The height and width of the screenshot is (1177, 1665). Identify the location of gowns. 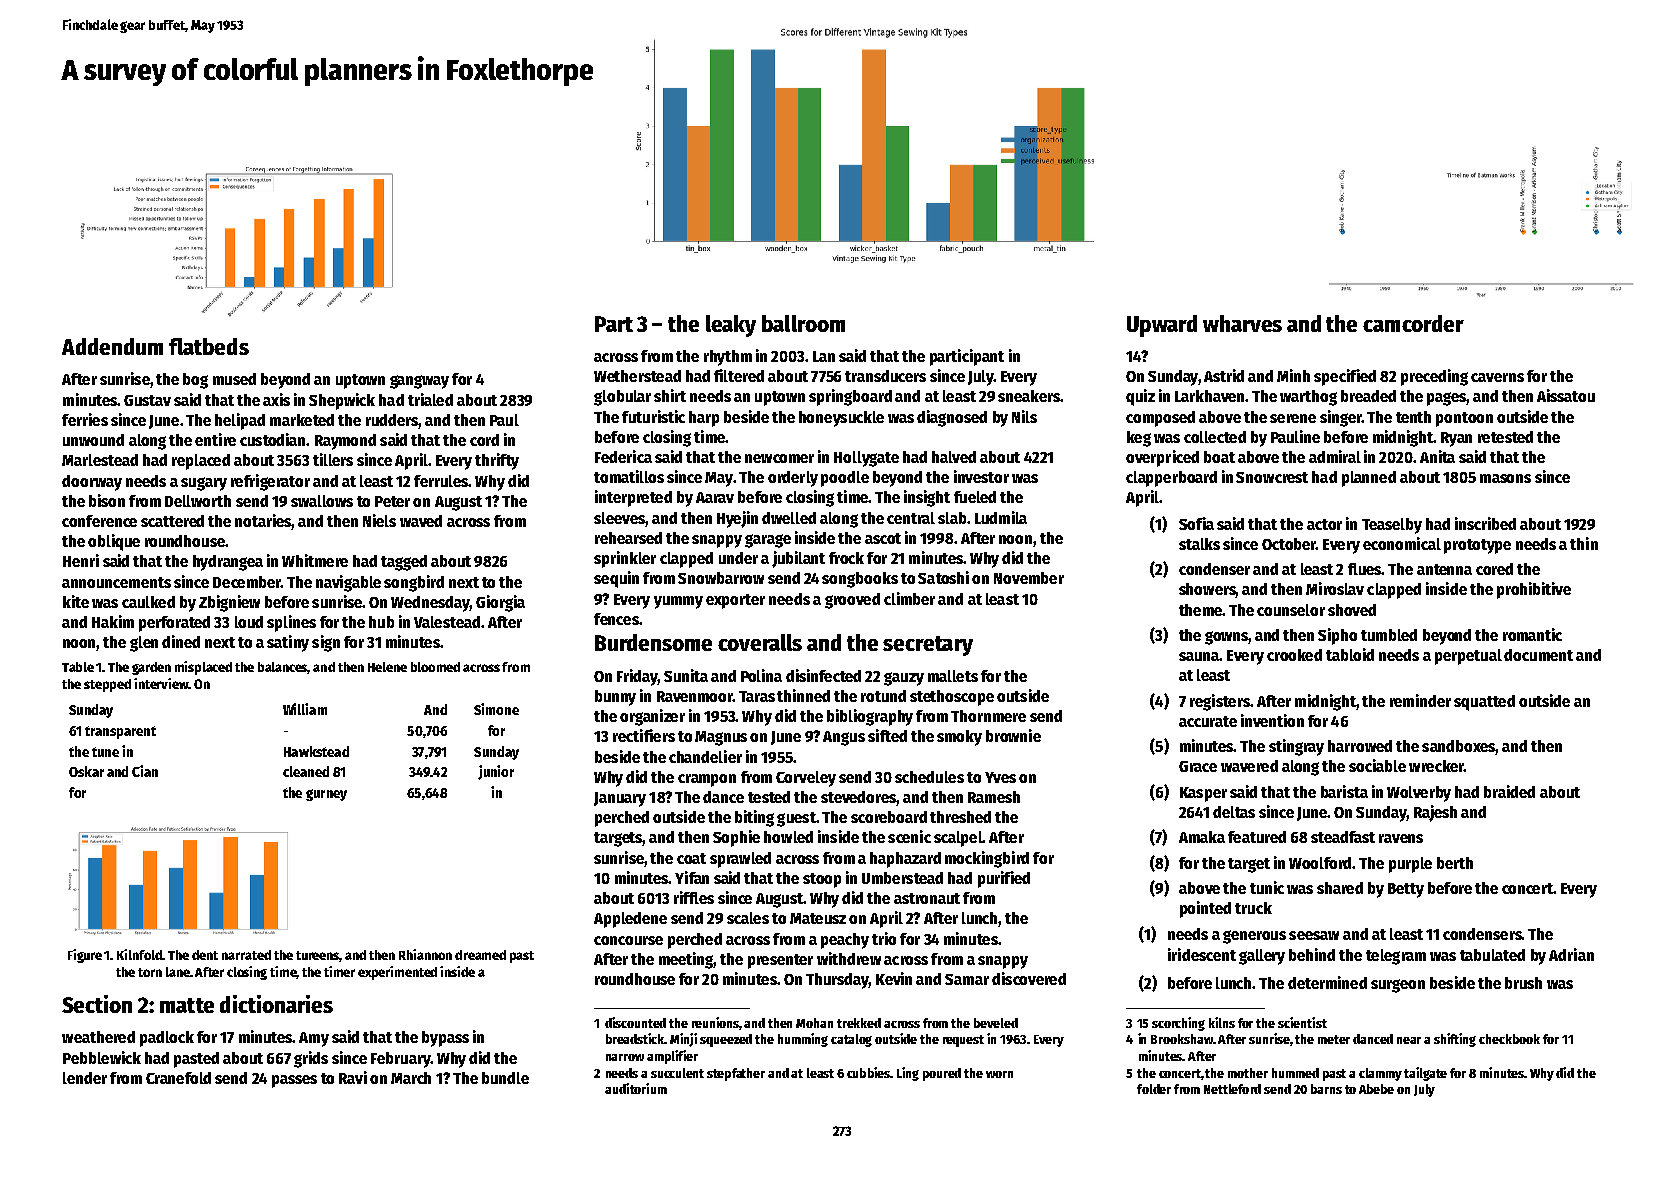
(1227, 638).
